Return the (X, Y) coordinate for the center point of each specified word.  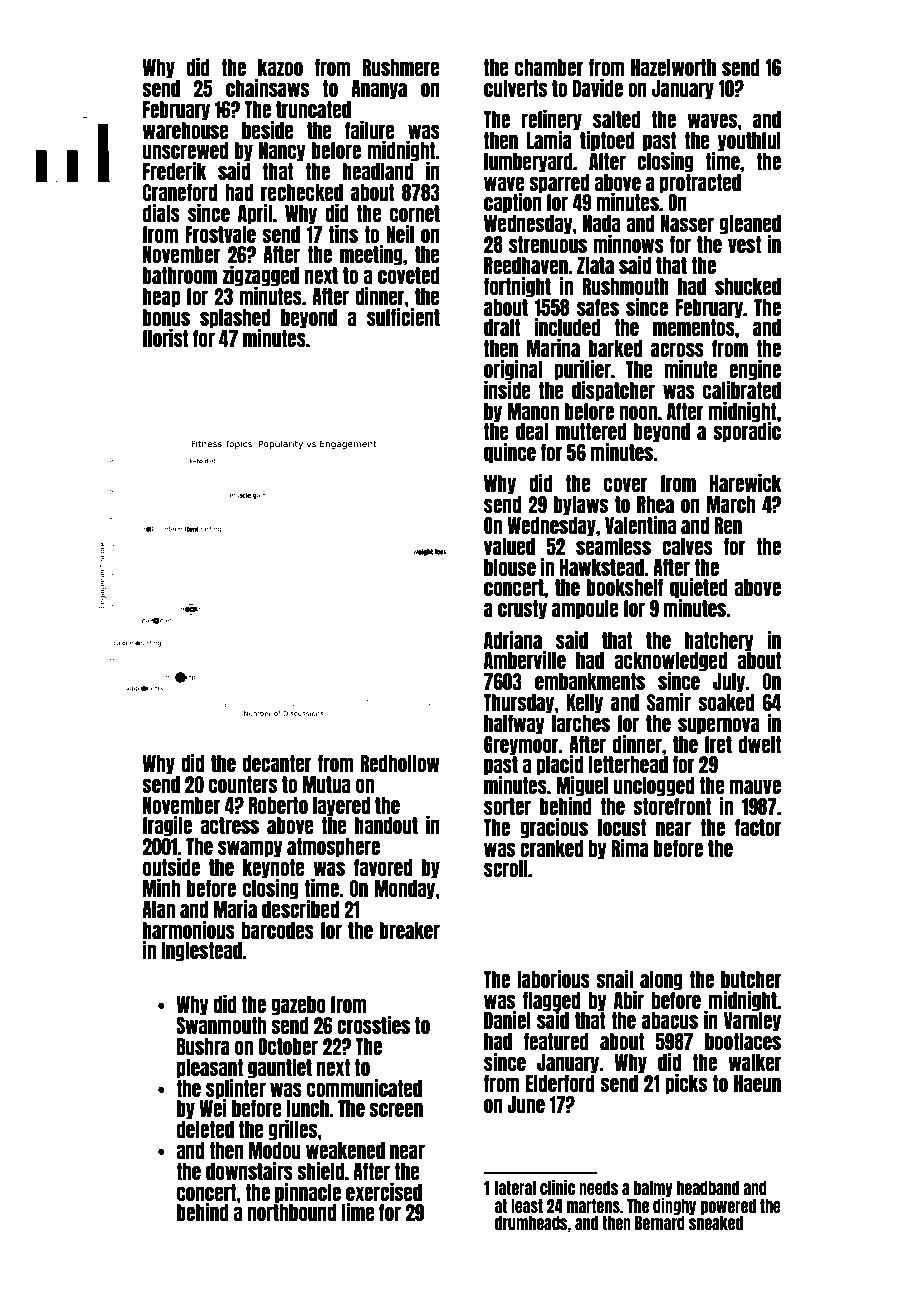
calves (687, 546)
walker (755, 1062)
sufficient (403, 317)
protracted (700, 184)
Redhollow (400, 763)
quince (510, 453)
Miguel (582, 786)
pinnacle (308, 1193)
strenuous (548, 244)
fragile (167, 826)
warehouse (186, 130)
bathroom (180, 275)
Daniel (507, 1020)
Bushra (203, 1046)
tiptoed (607, 141)
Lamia (549, 140)
